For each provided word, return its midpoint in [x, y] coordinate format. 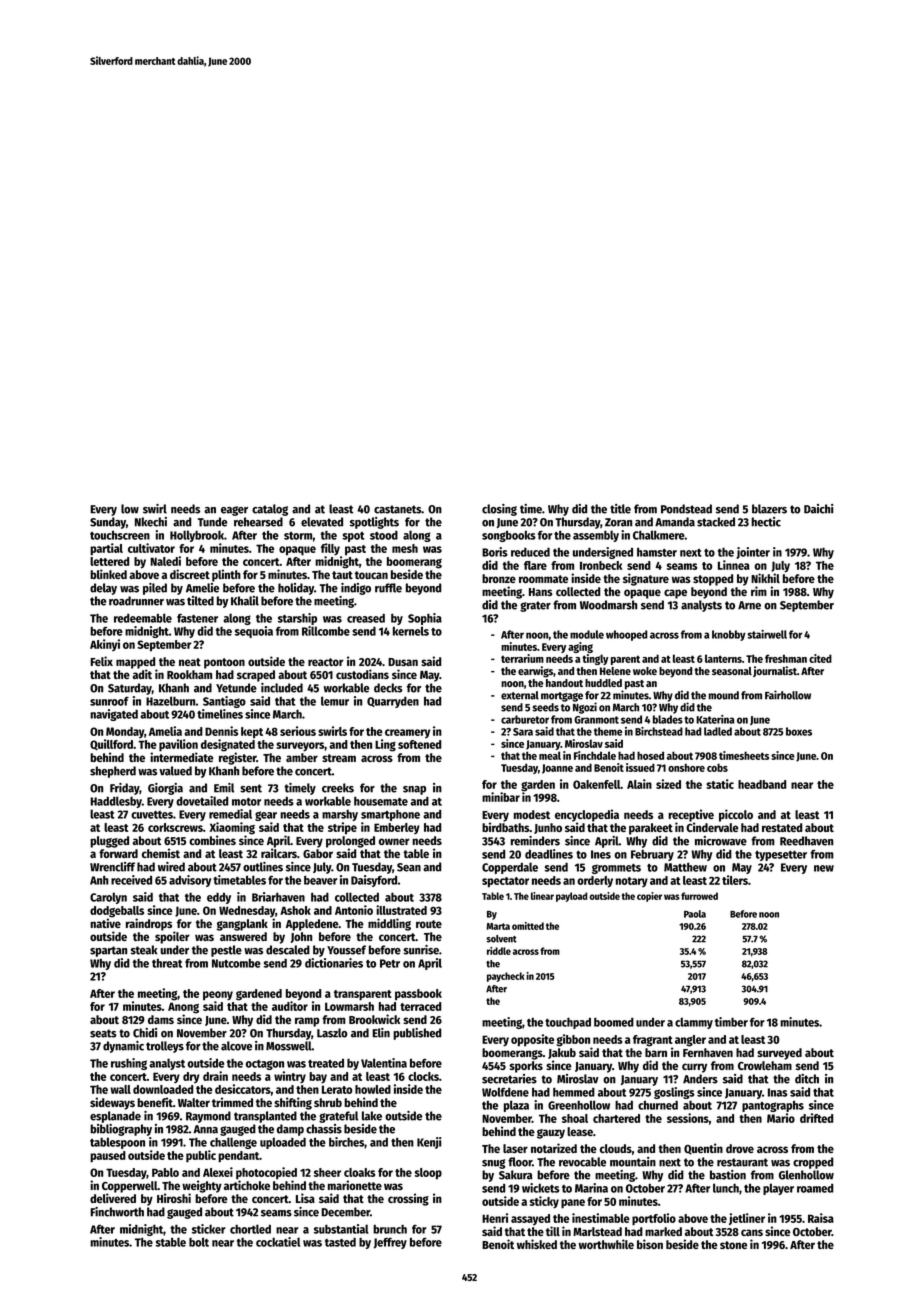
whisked [537, 1244]
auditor [290, 1006]
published [417, 1034]
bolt [199, 1242]
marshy [340, 815]
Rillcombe [326, 631]
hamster [657, 552]
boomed [614, 1022]
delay [103, 589]
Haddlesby [116, 802]
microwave [721, 841]
